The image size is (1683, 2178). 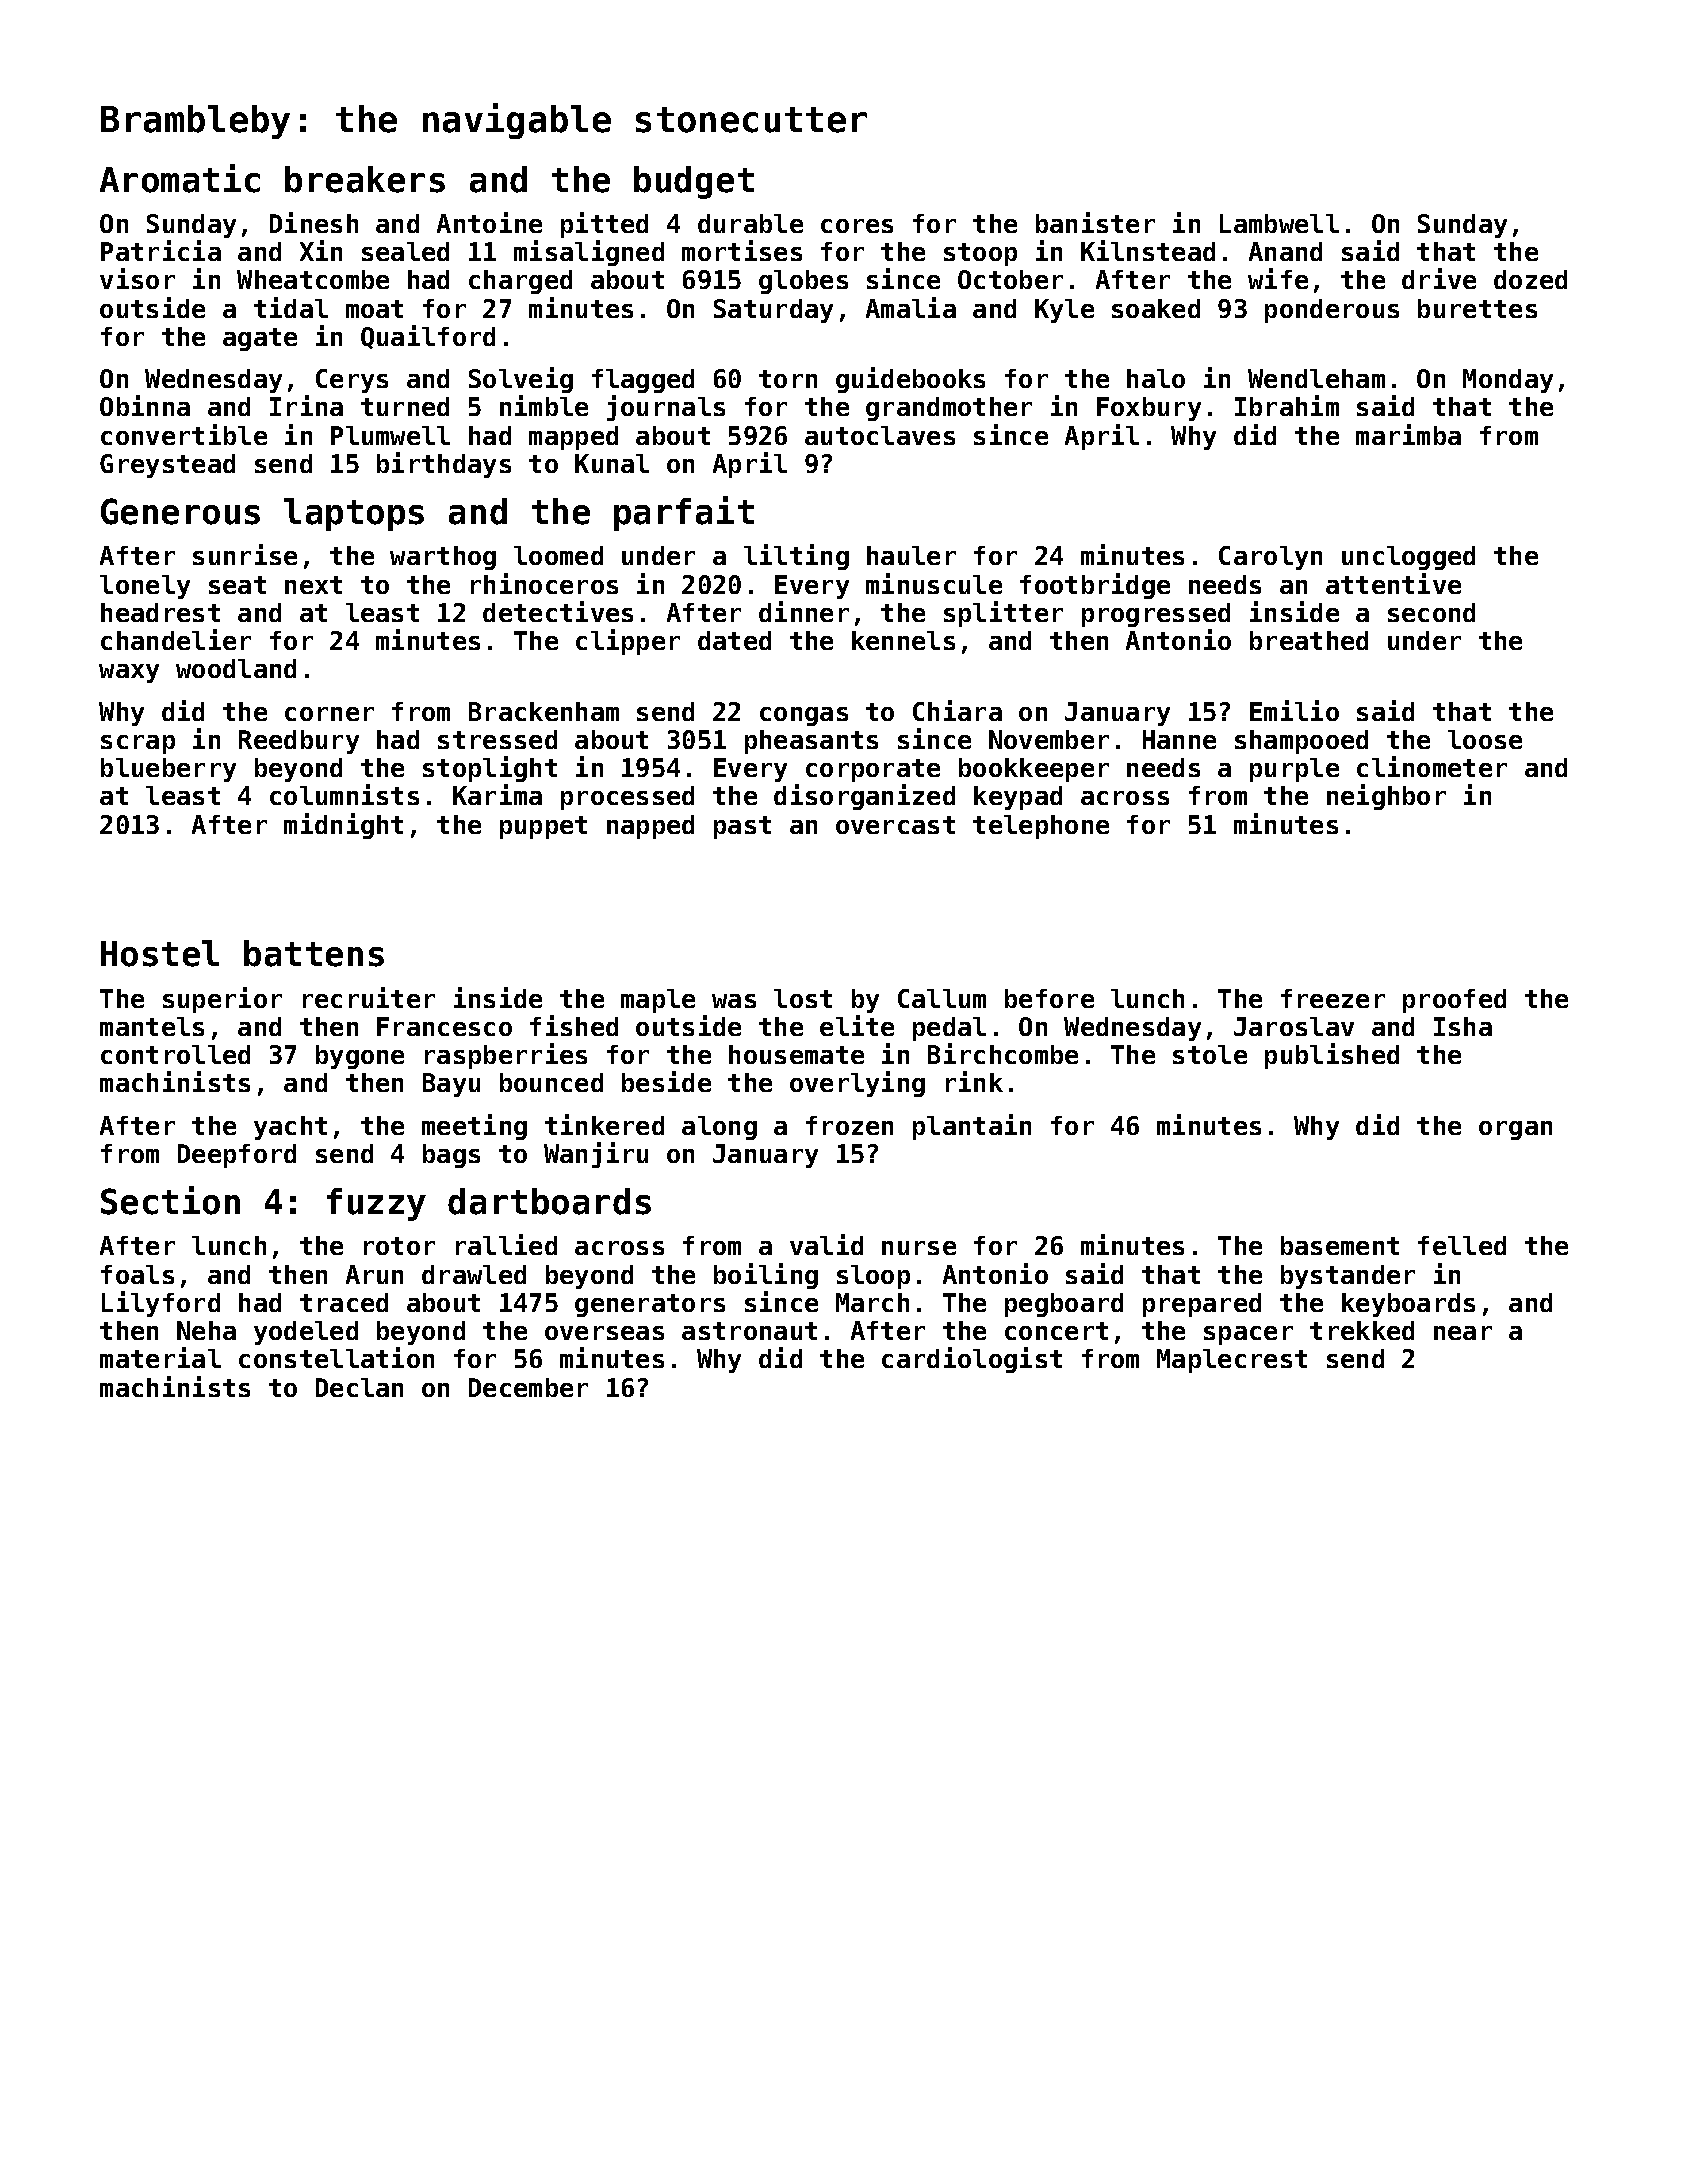 What do you see at coordinates (1018, 798) in the screenshot?
I see `keypad` at bounding box center [1018, 798].
